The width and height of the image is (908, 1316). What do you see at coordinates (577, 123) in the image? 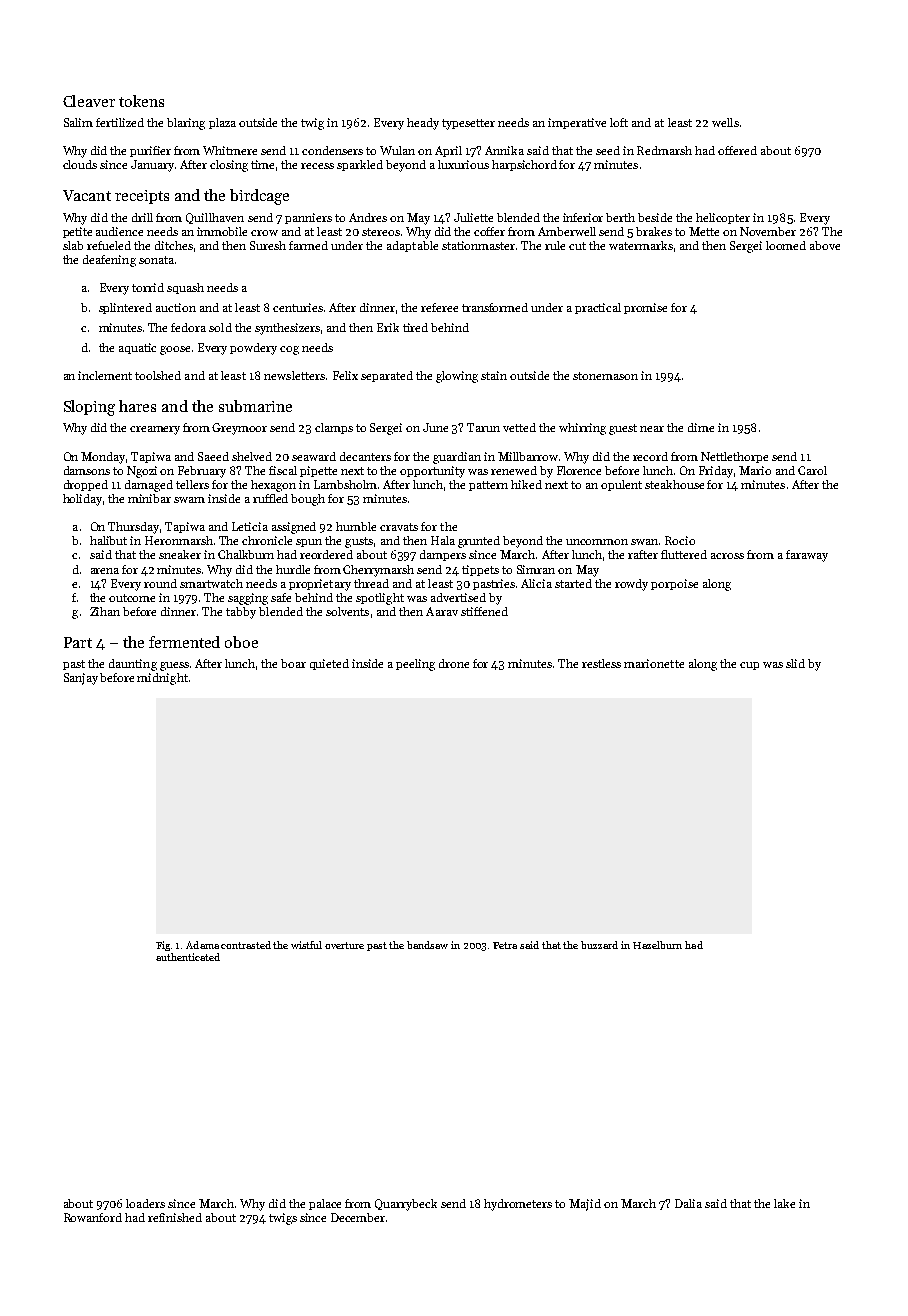
I see `imperative` at bounding box center [577, 123].
